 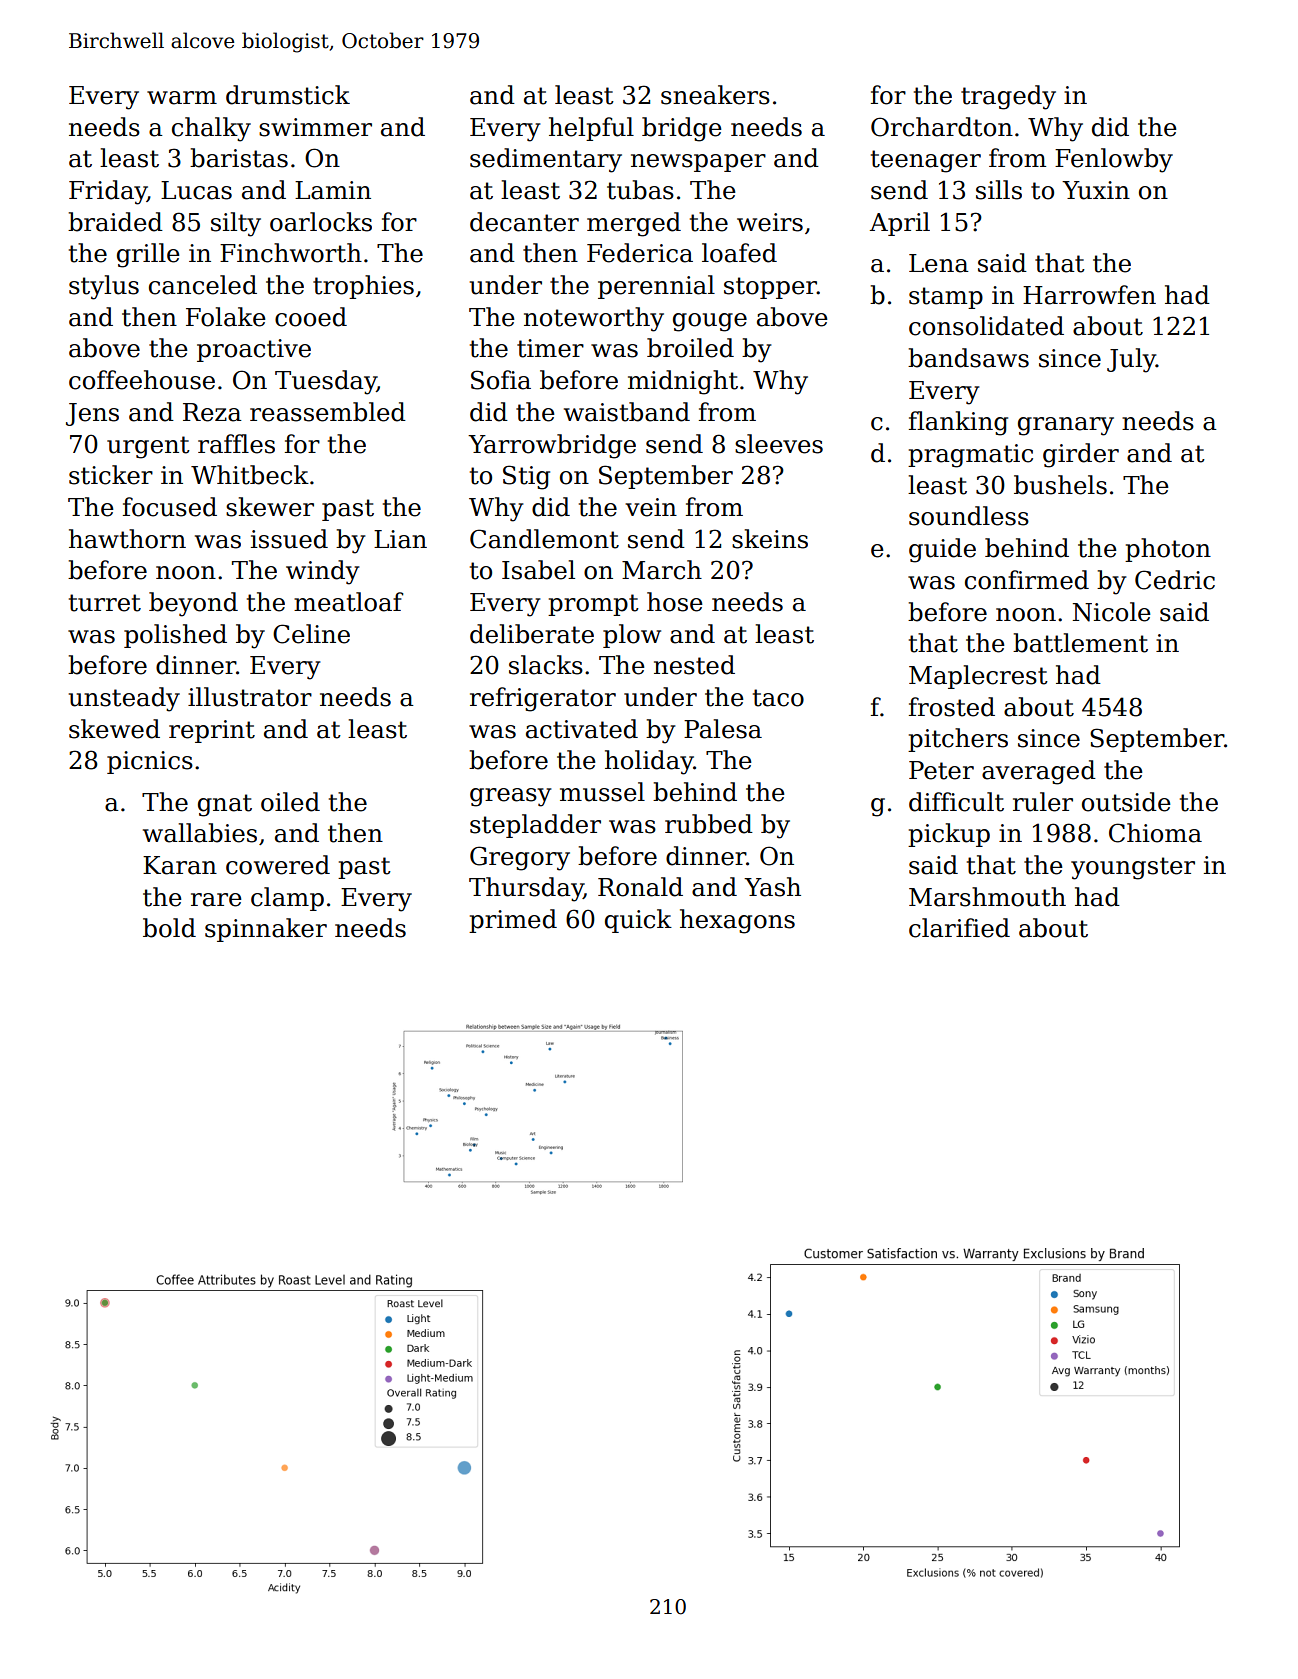 What do you see at coordinates (1133, 868) in the screenshot?
I see `youngster` at bounding box center [1133, 868].
